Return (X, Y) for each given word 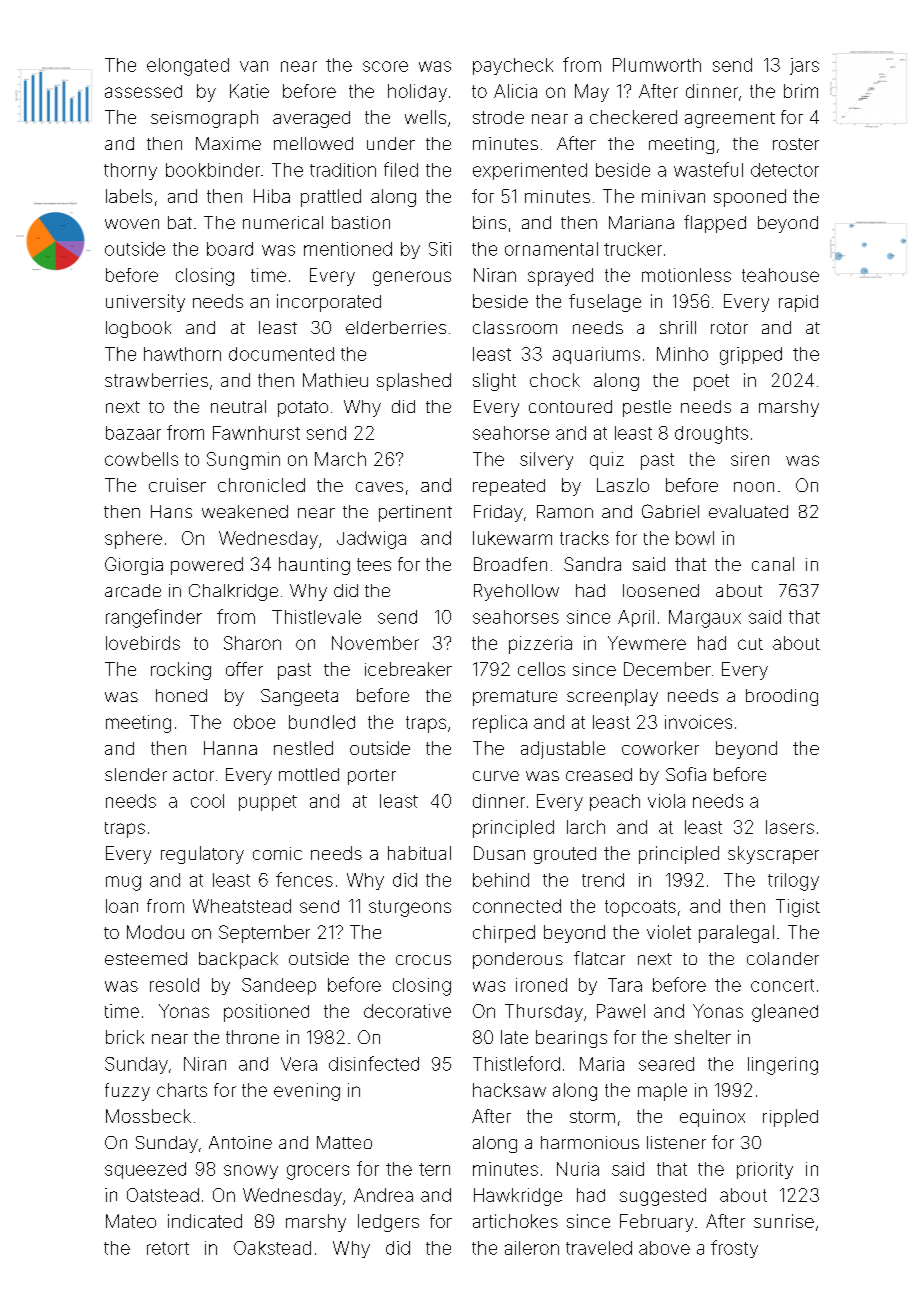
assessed (143, 91)
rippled (790, 1118)
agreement (730, 120)
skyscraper (773, 855)
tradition (343, 170)
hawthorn (182, 354)
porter (372, 777)
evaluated (748, 511)
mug (123, 883)
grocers (318, 1172)
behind (501, 880)
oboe (254, 722)
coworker (660, 748)
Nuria (578, 1169)
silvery (546, 461)
